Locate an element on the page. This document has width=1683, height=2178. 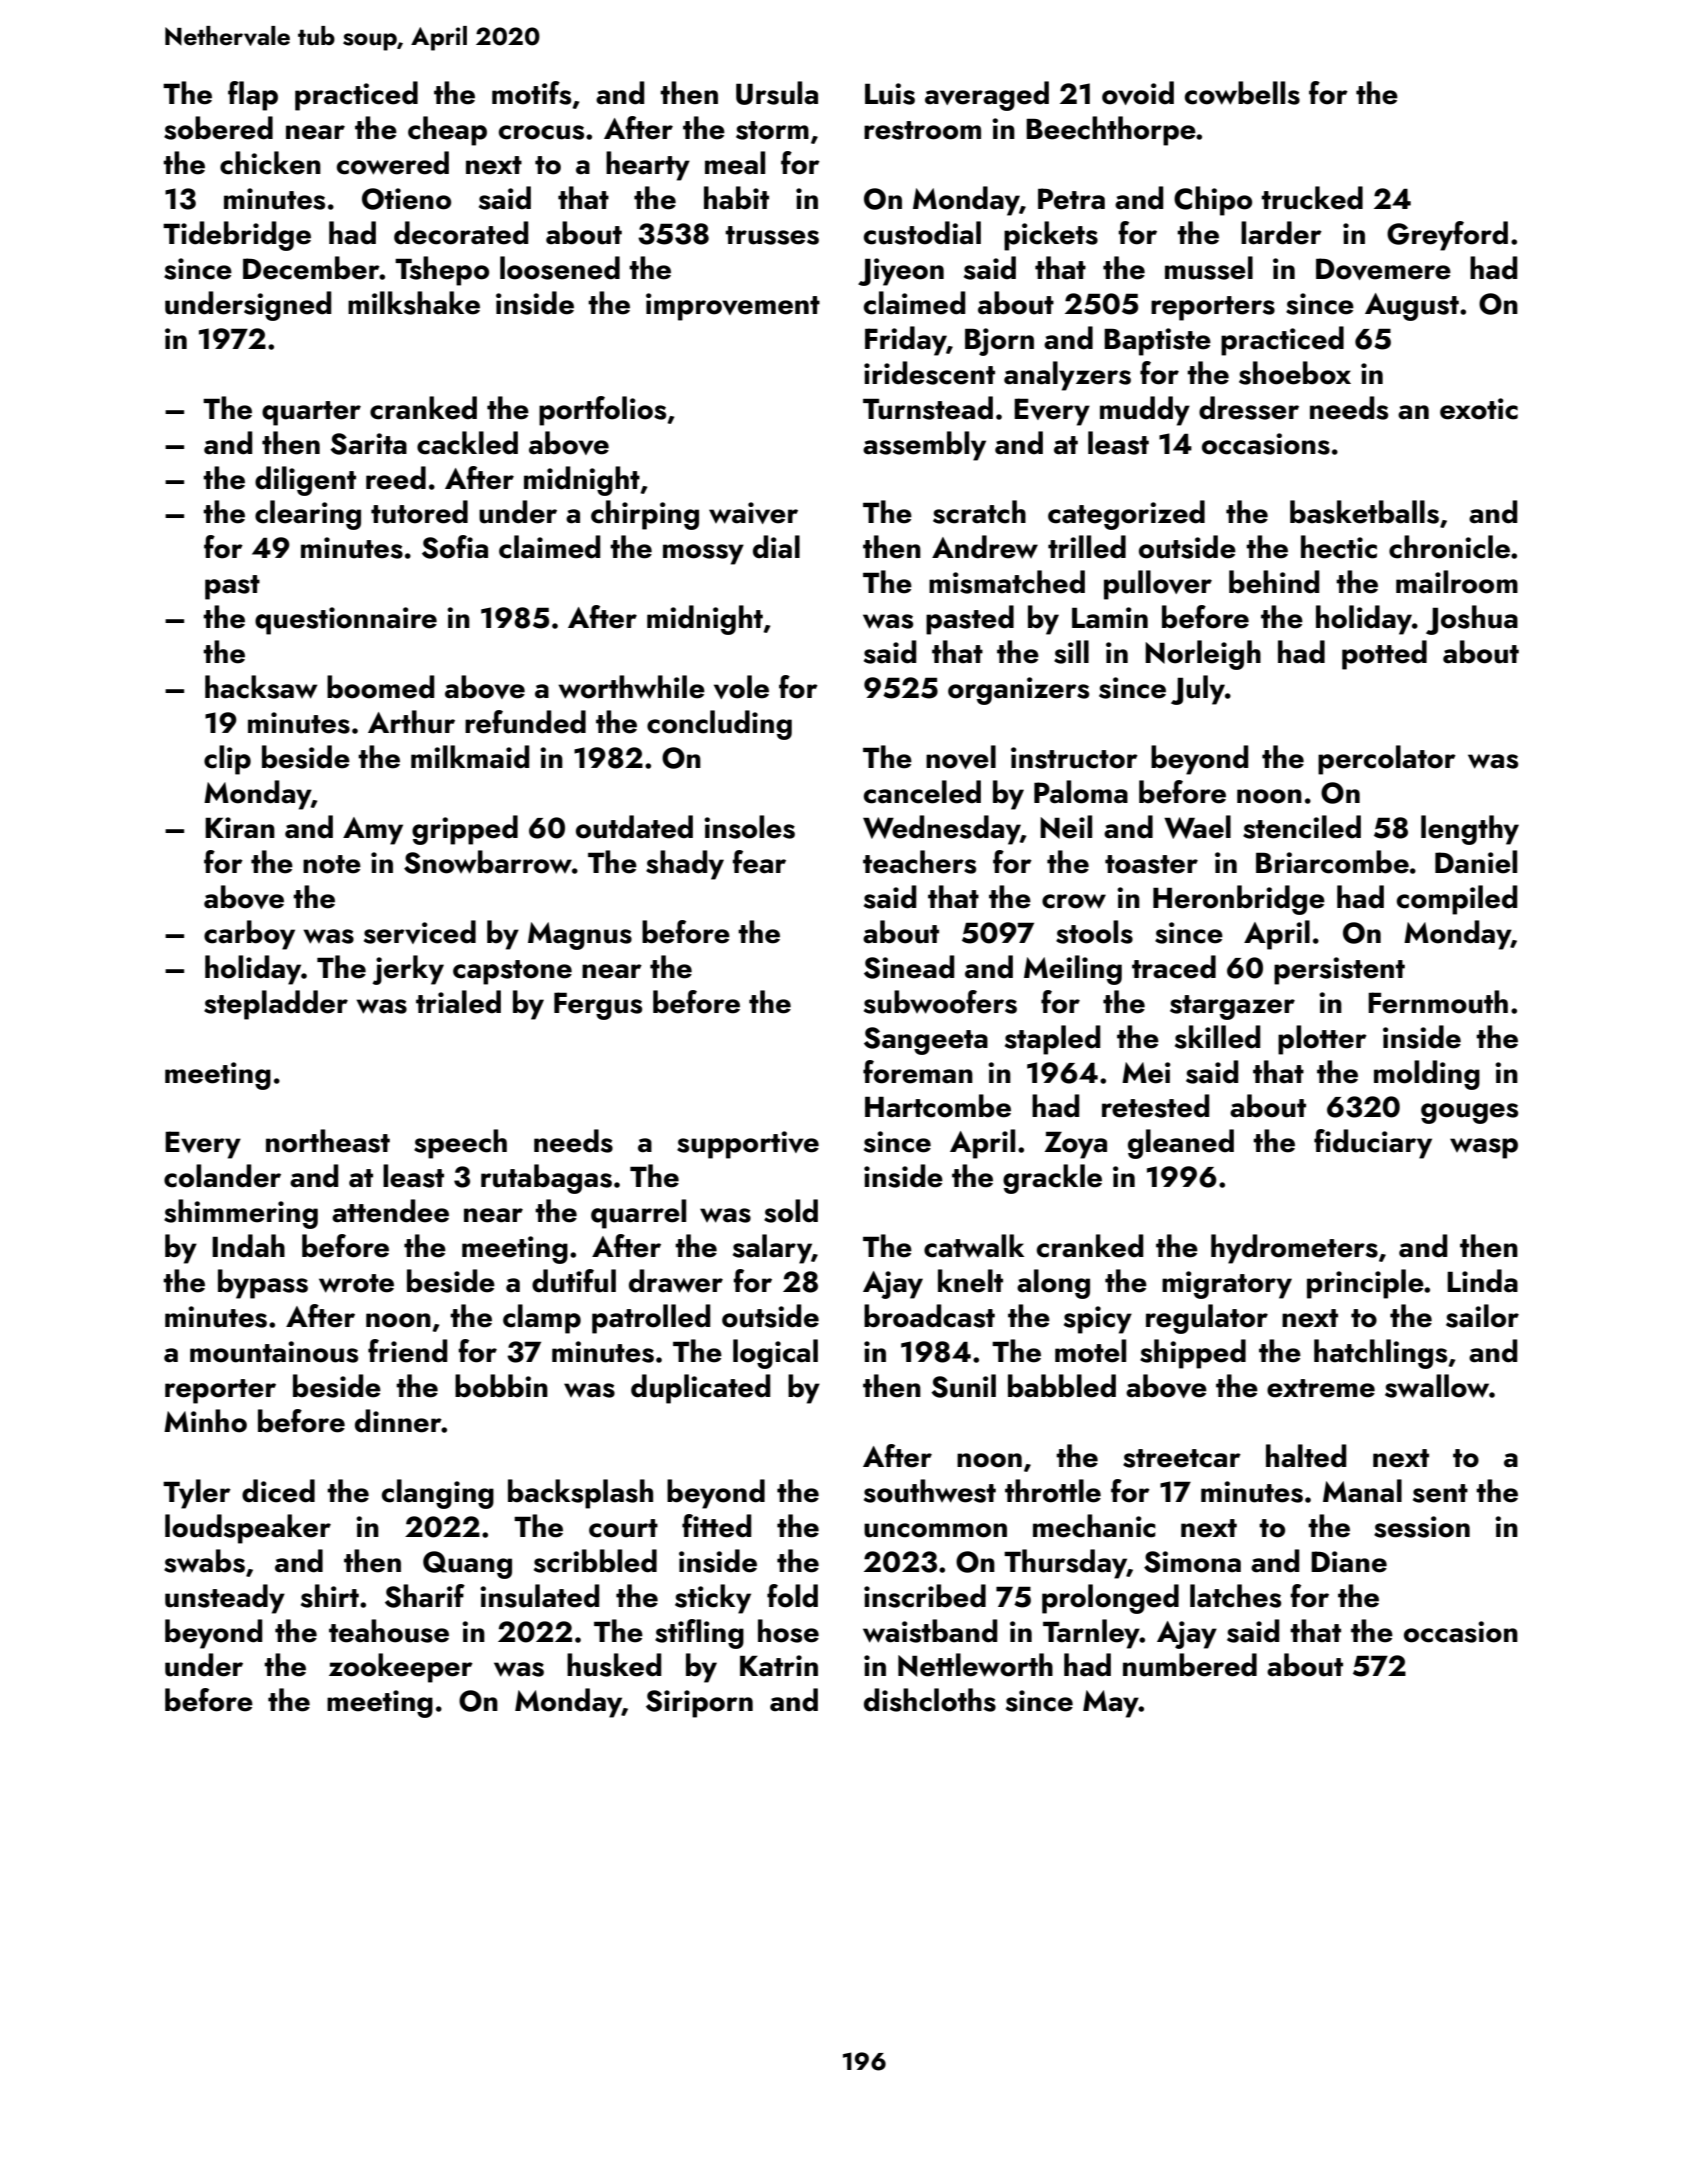
serviced is located at coordinates (420, 932).
